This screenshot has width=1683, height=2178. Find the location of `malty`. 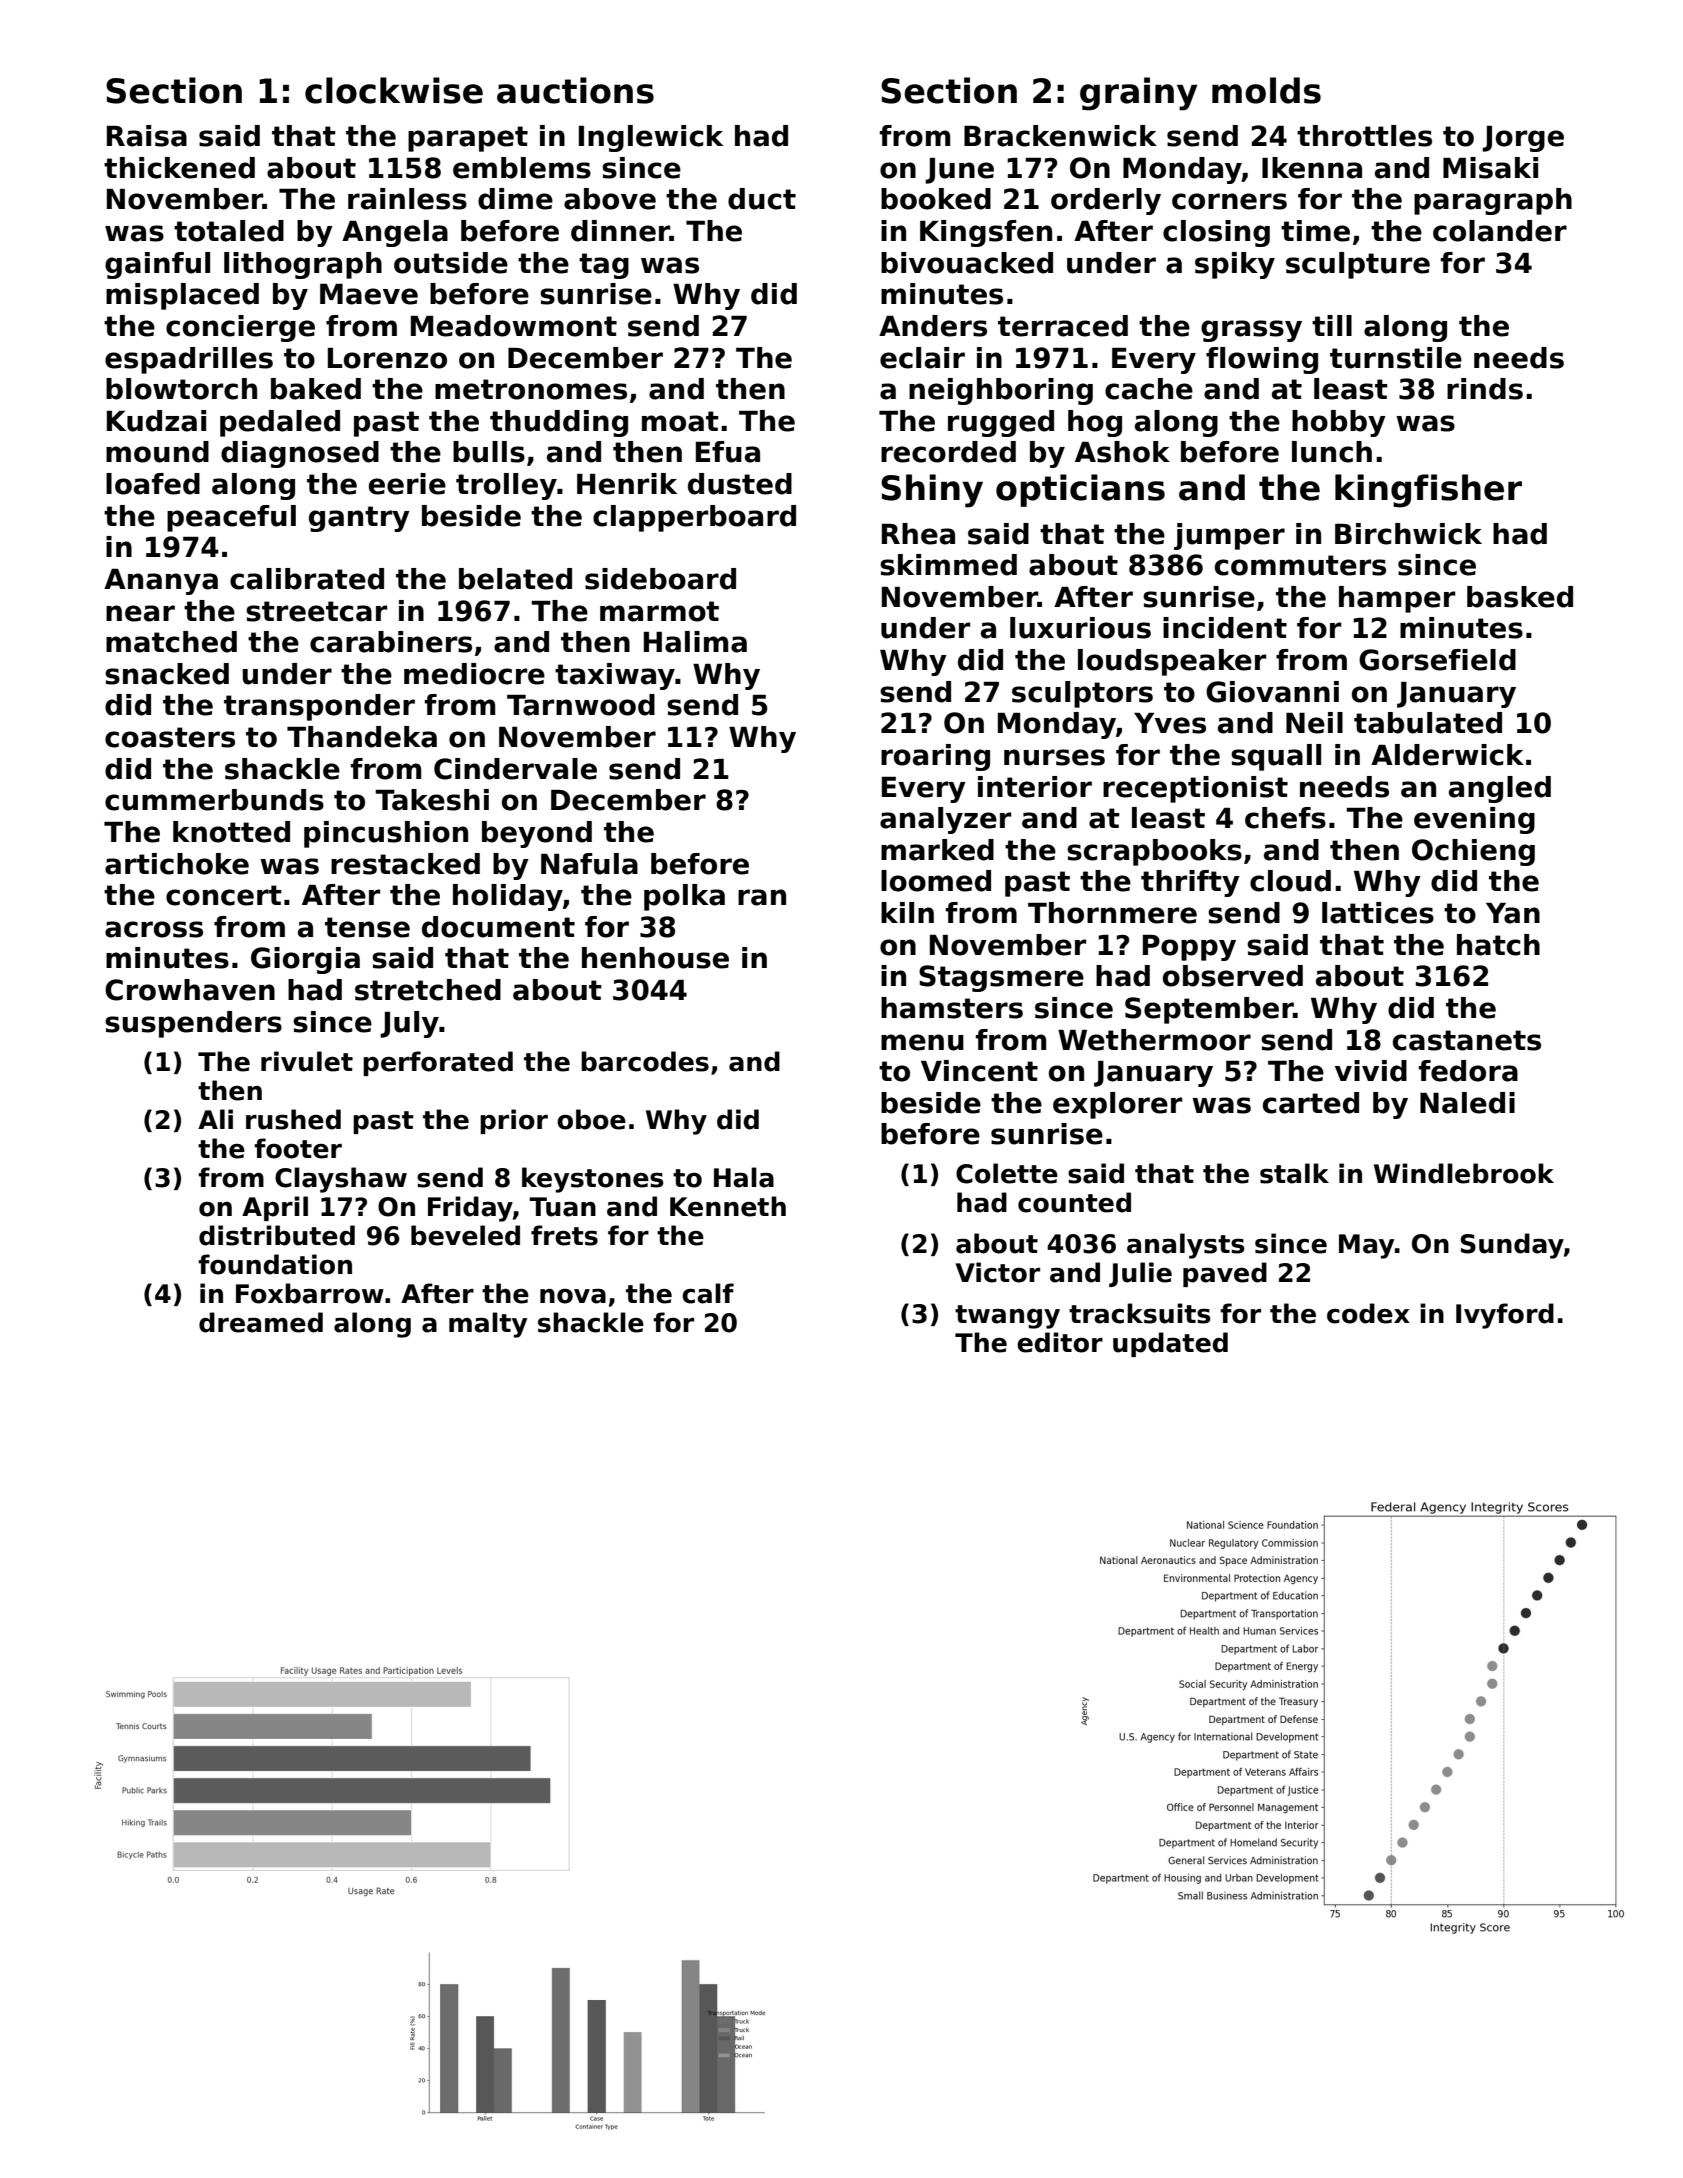

malty is located at coordinates (488, 1325).
